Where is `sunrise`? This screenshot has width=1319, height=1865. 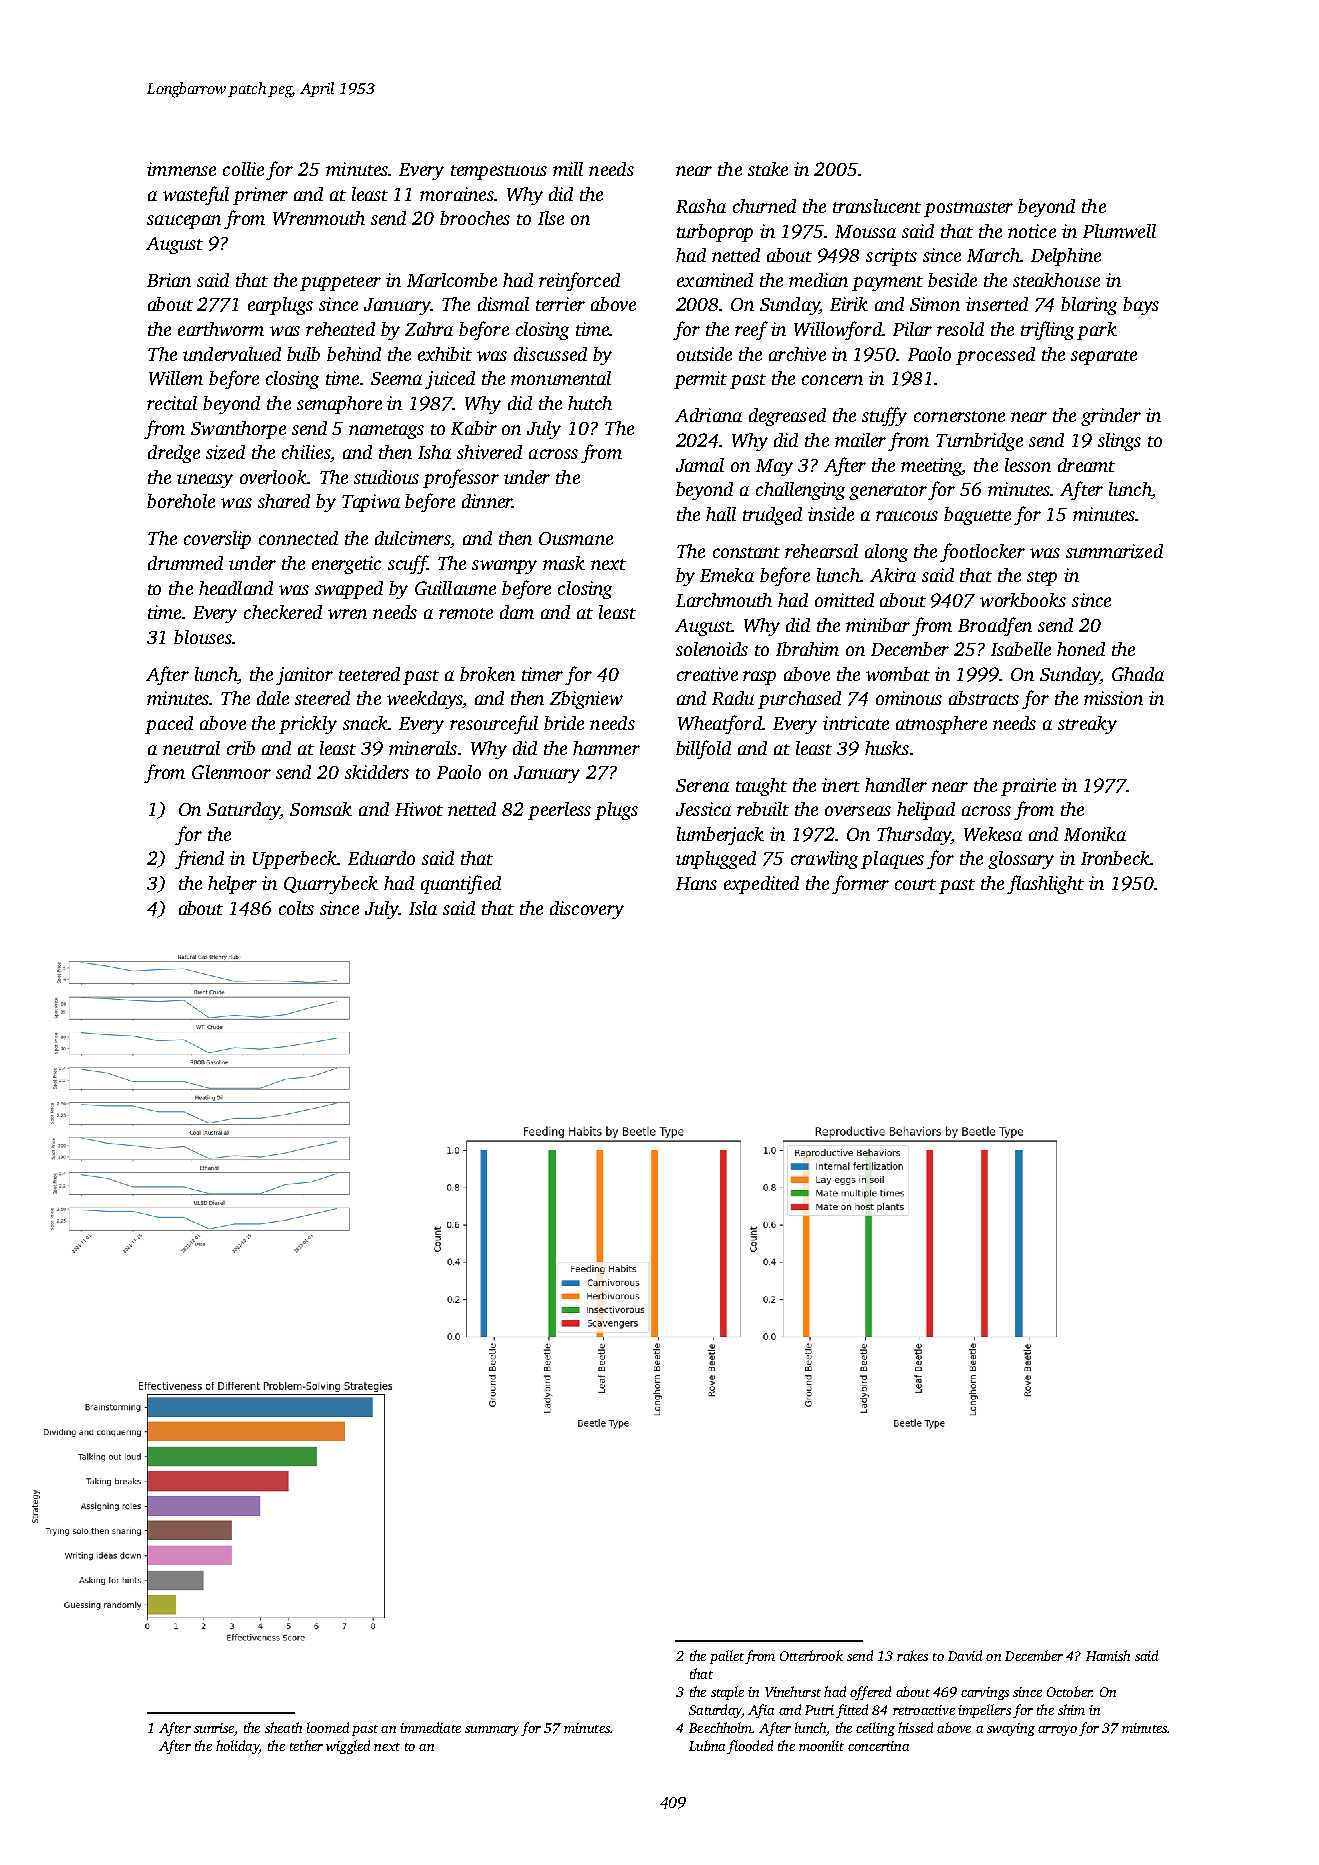
sunrise is located at coordinates (214, 1728).
